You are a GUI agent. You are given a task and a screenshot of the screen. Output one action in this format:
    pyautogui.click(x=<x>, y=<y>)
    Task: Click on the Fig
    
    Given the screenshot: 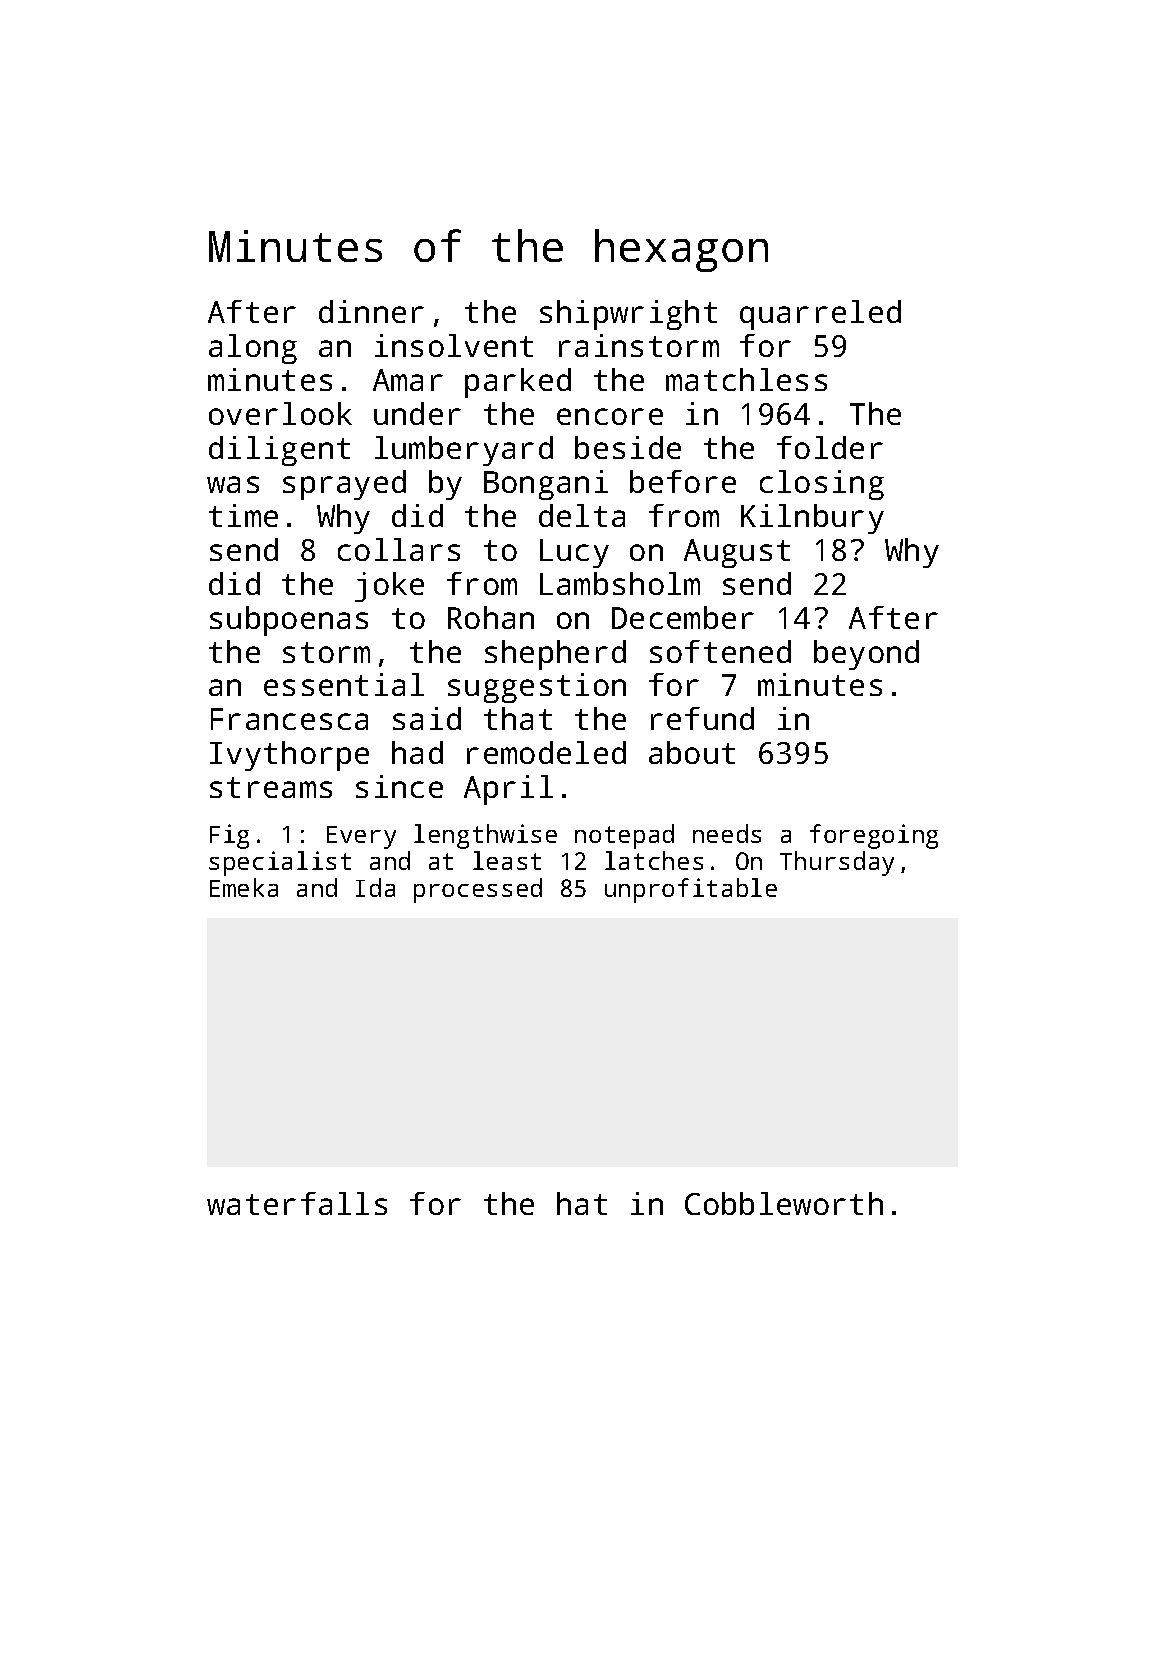 What is the action you would take?
    pyautogui.click(x=229, y=836)
